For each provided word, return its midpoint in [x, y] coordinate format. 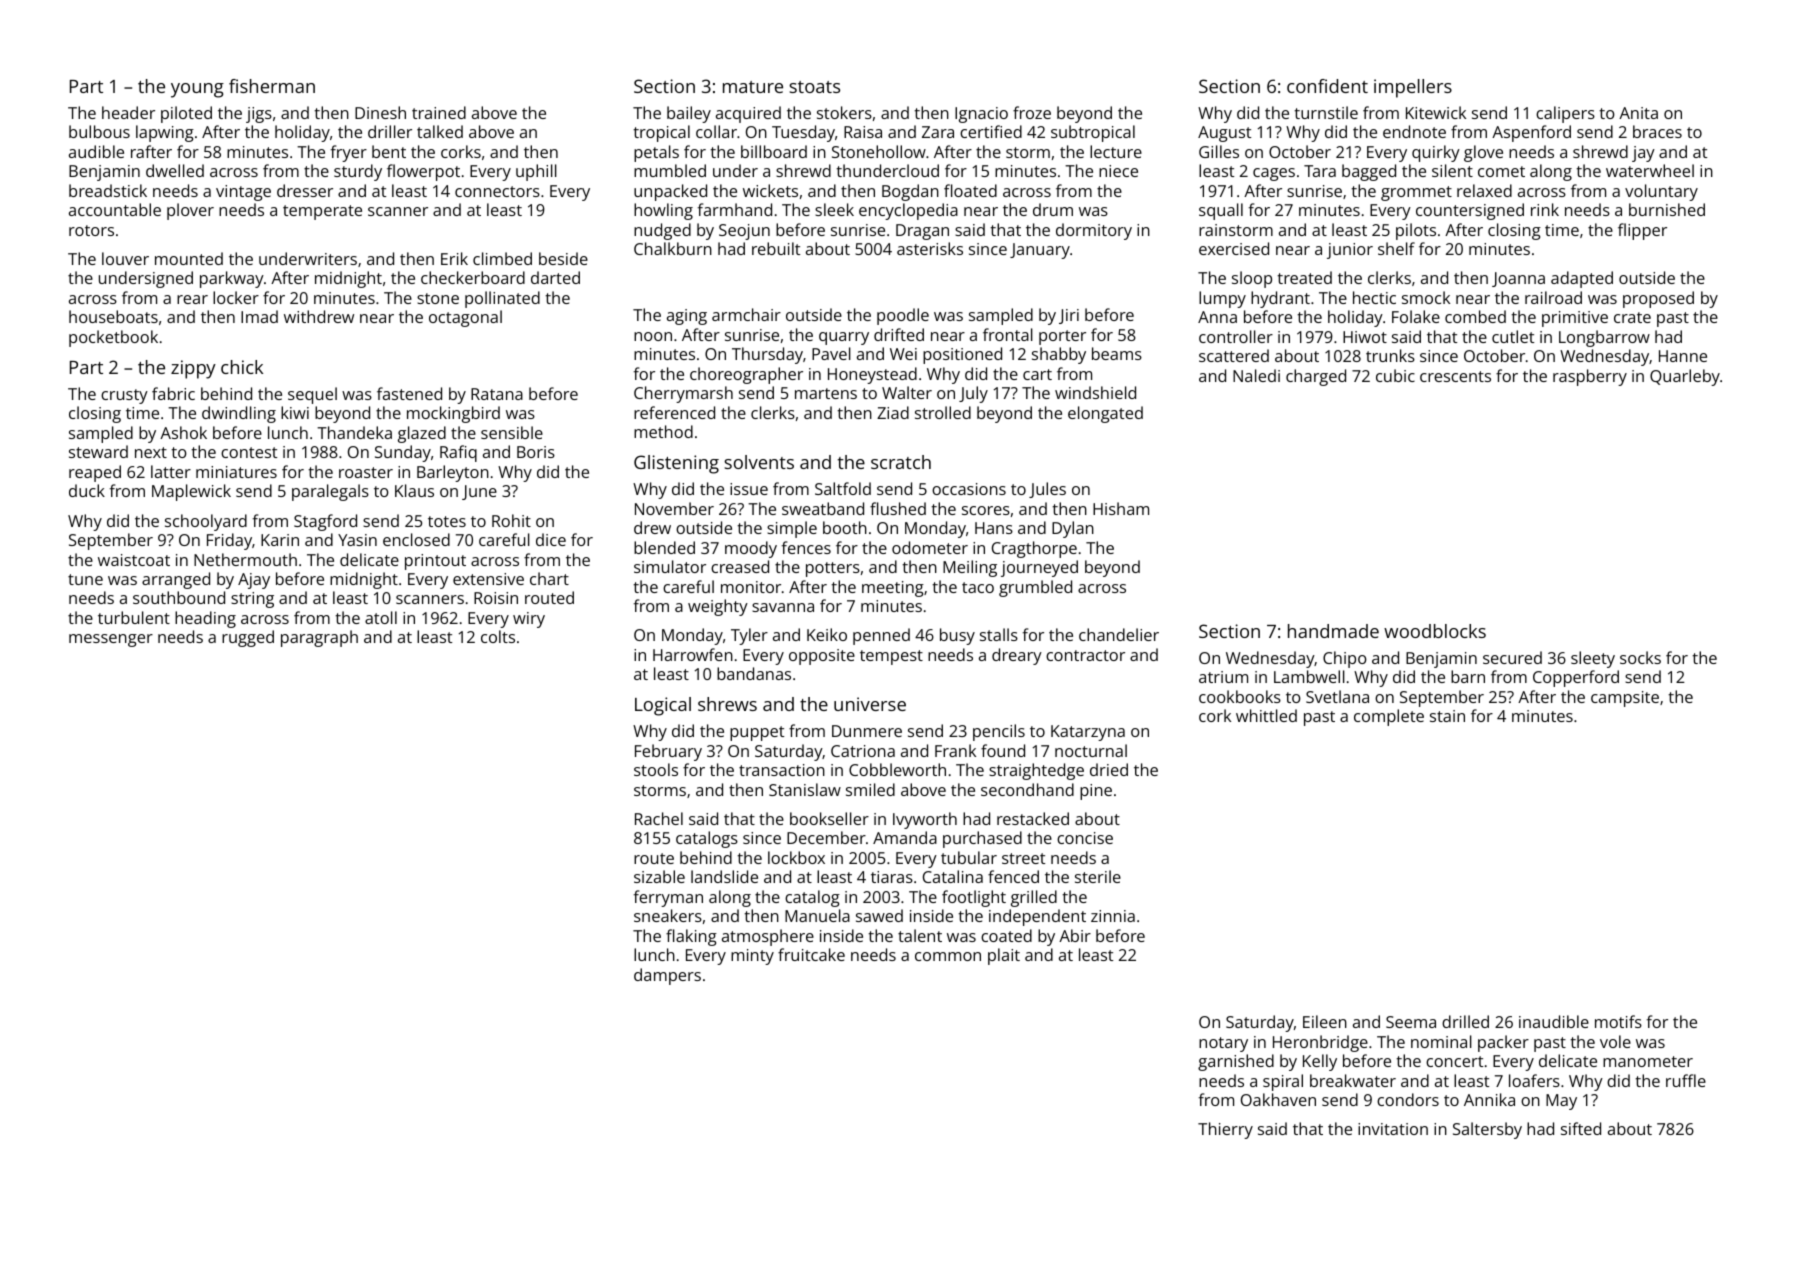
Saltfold [843, 488]
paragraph [319, 638]
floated [970, 190]
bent [389, 151]
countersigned [1470, 211]
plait [1004, 956]
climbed [502, 258]
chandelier [1119, 634]
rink [1545, 209]
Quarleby [1685, 377]
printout [435, 562]
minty [752, 957]
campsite [1625, 699]
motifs [1618, 1021]
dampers [667, 976]
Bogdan [910, 192]
